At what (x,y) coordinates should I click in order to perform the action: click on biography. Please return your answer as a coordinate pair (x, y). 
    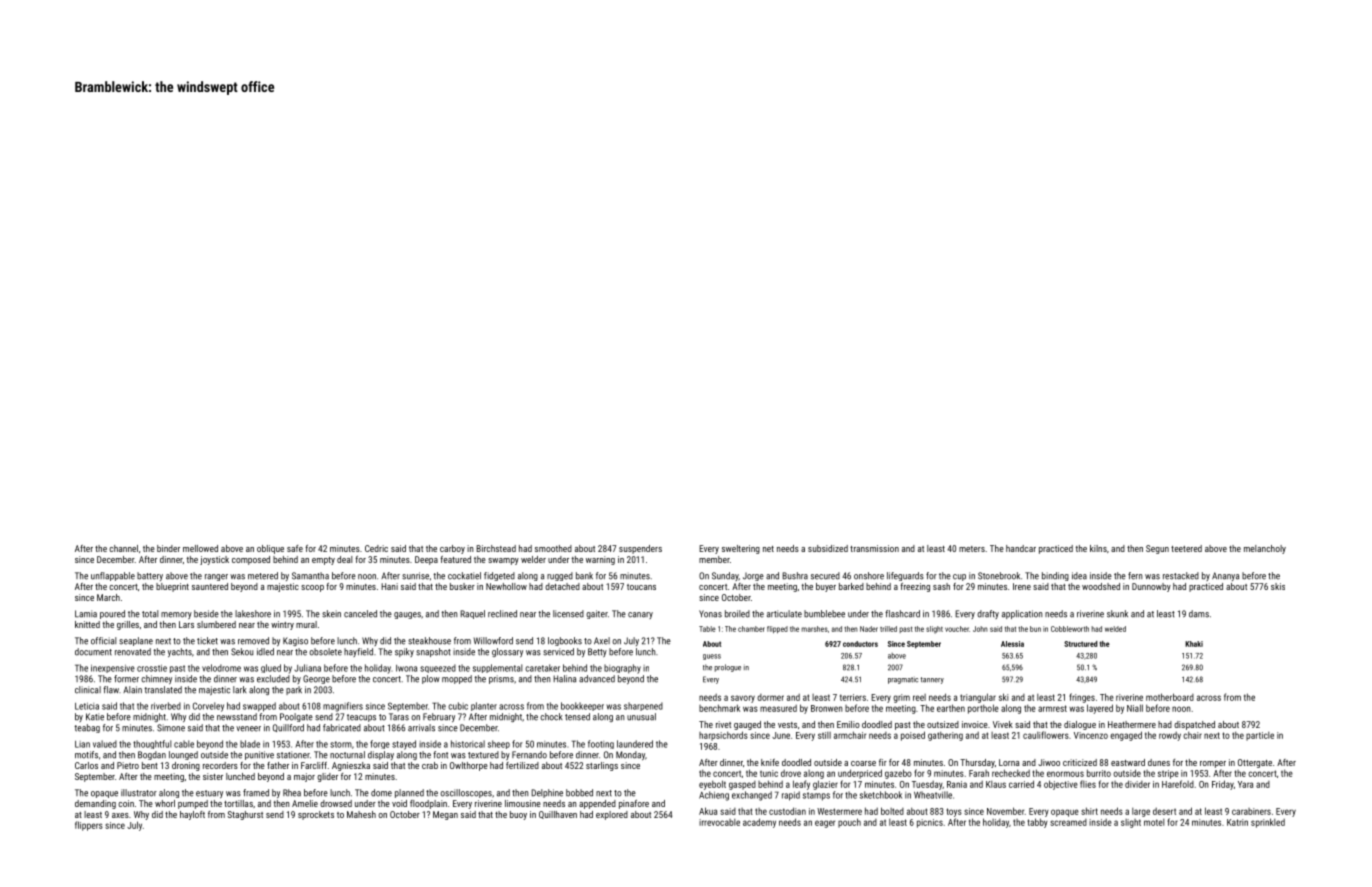
    Looking at the image, I should click on (622, 669).
